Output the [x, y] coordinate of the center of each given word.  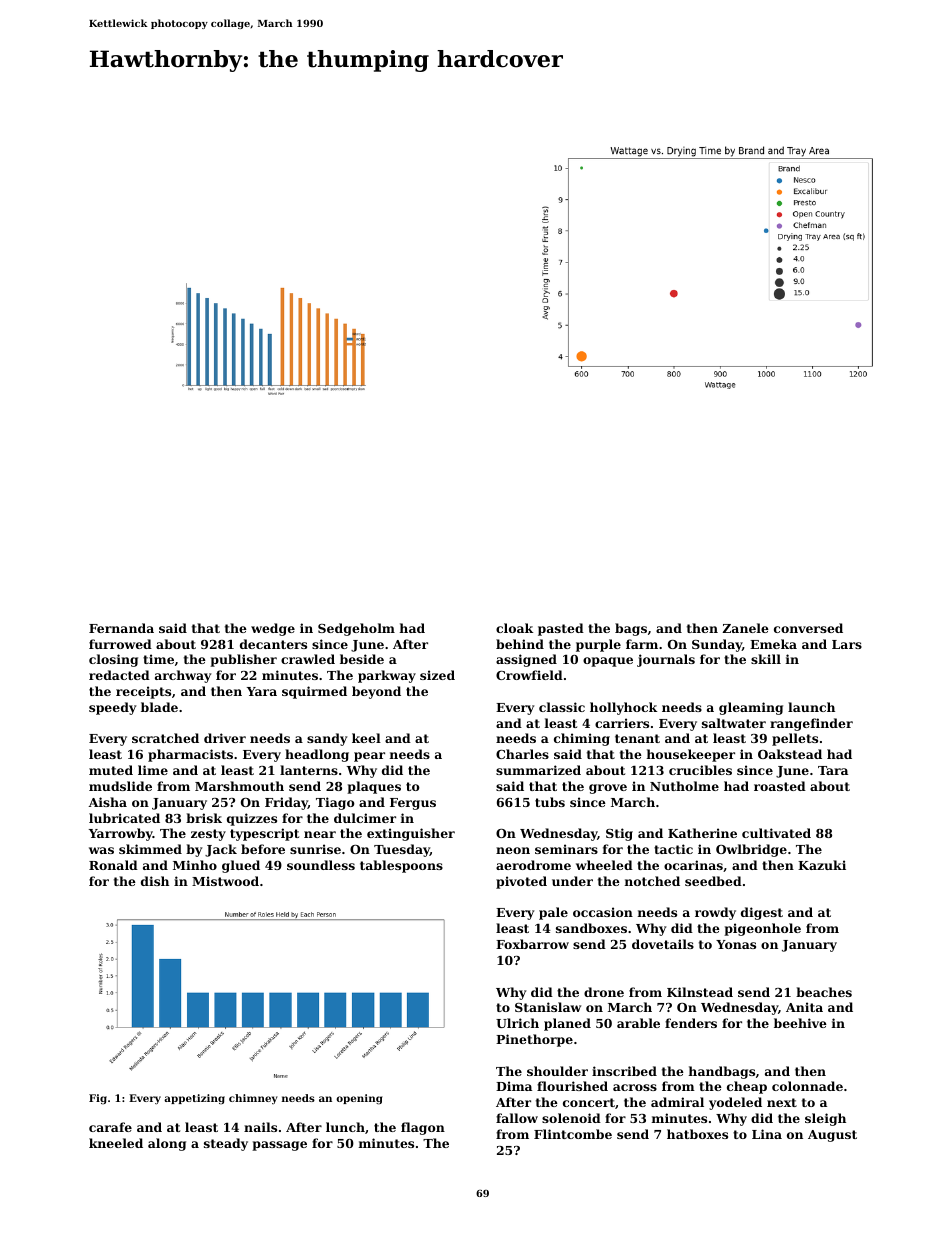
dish [155, 881]
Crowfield [529, 675]
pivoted [521, 882]
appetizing [194, 1099]
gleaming [751, 708]
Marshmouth [239, 786]
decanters [273, 644]
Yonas [736, 944]
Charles [522, 754]
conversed [808, 628]
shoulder [557, 1071]
